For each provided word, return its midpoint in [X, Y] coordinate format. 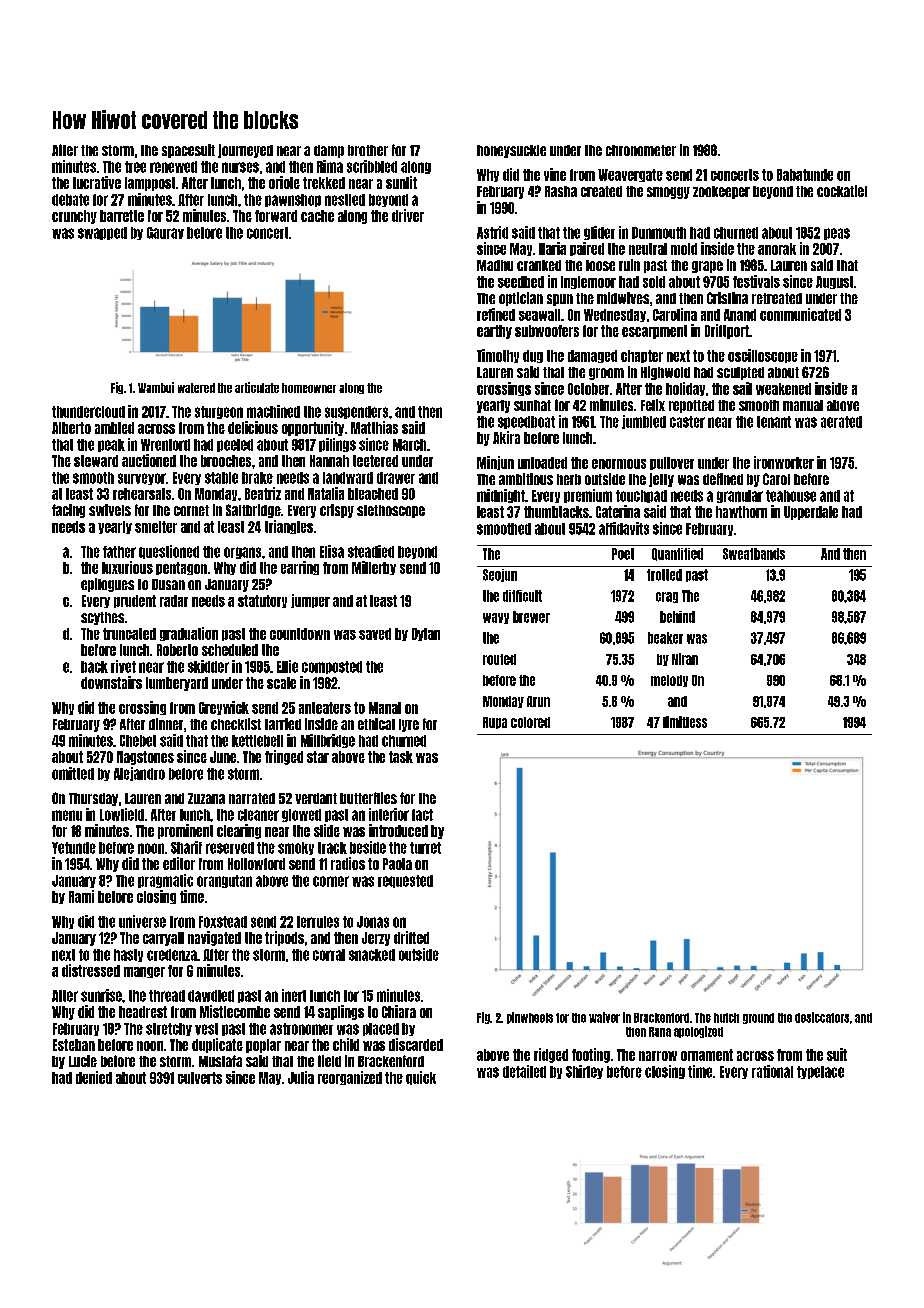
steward [96, 461]
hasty [128, 955]
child [346, 1044]
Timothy [498, 356]
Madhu [495, 265]
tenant [774, 422]
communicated [800, 314]
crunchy [74, 217]
